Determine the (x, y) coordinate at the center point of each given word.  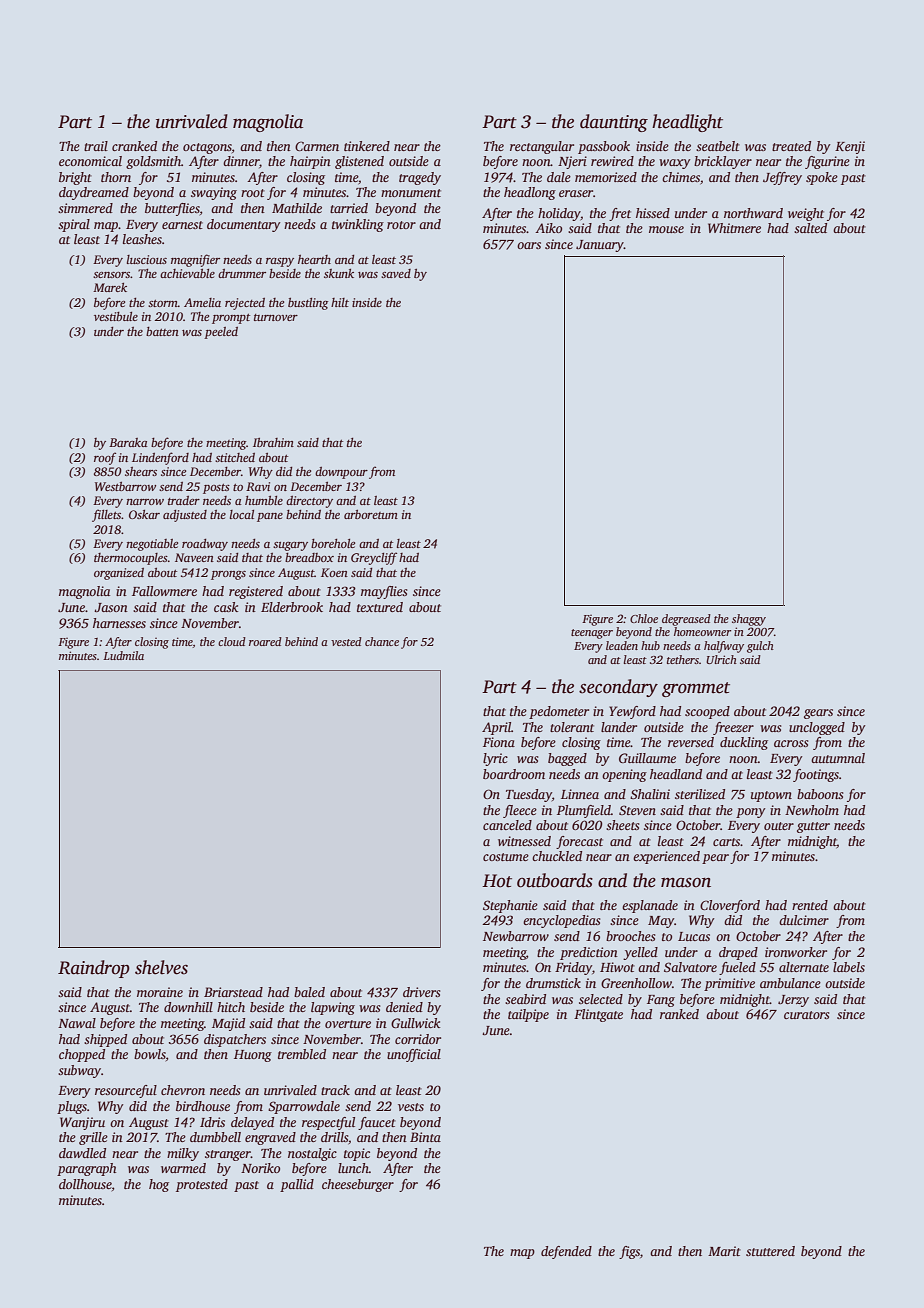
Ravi (258, 486)
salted (810, 228)
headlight (687, 123)
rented (810, 905)
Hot (497, 881)
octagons (207, 148)
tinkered (367, 146)
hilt (340, 302)
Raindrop (94, 969)
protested (202, 1185)
